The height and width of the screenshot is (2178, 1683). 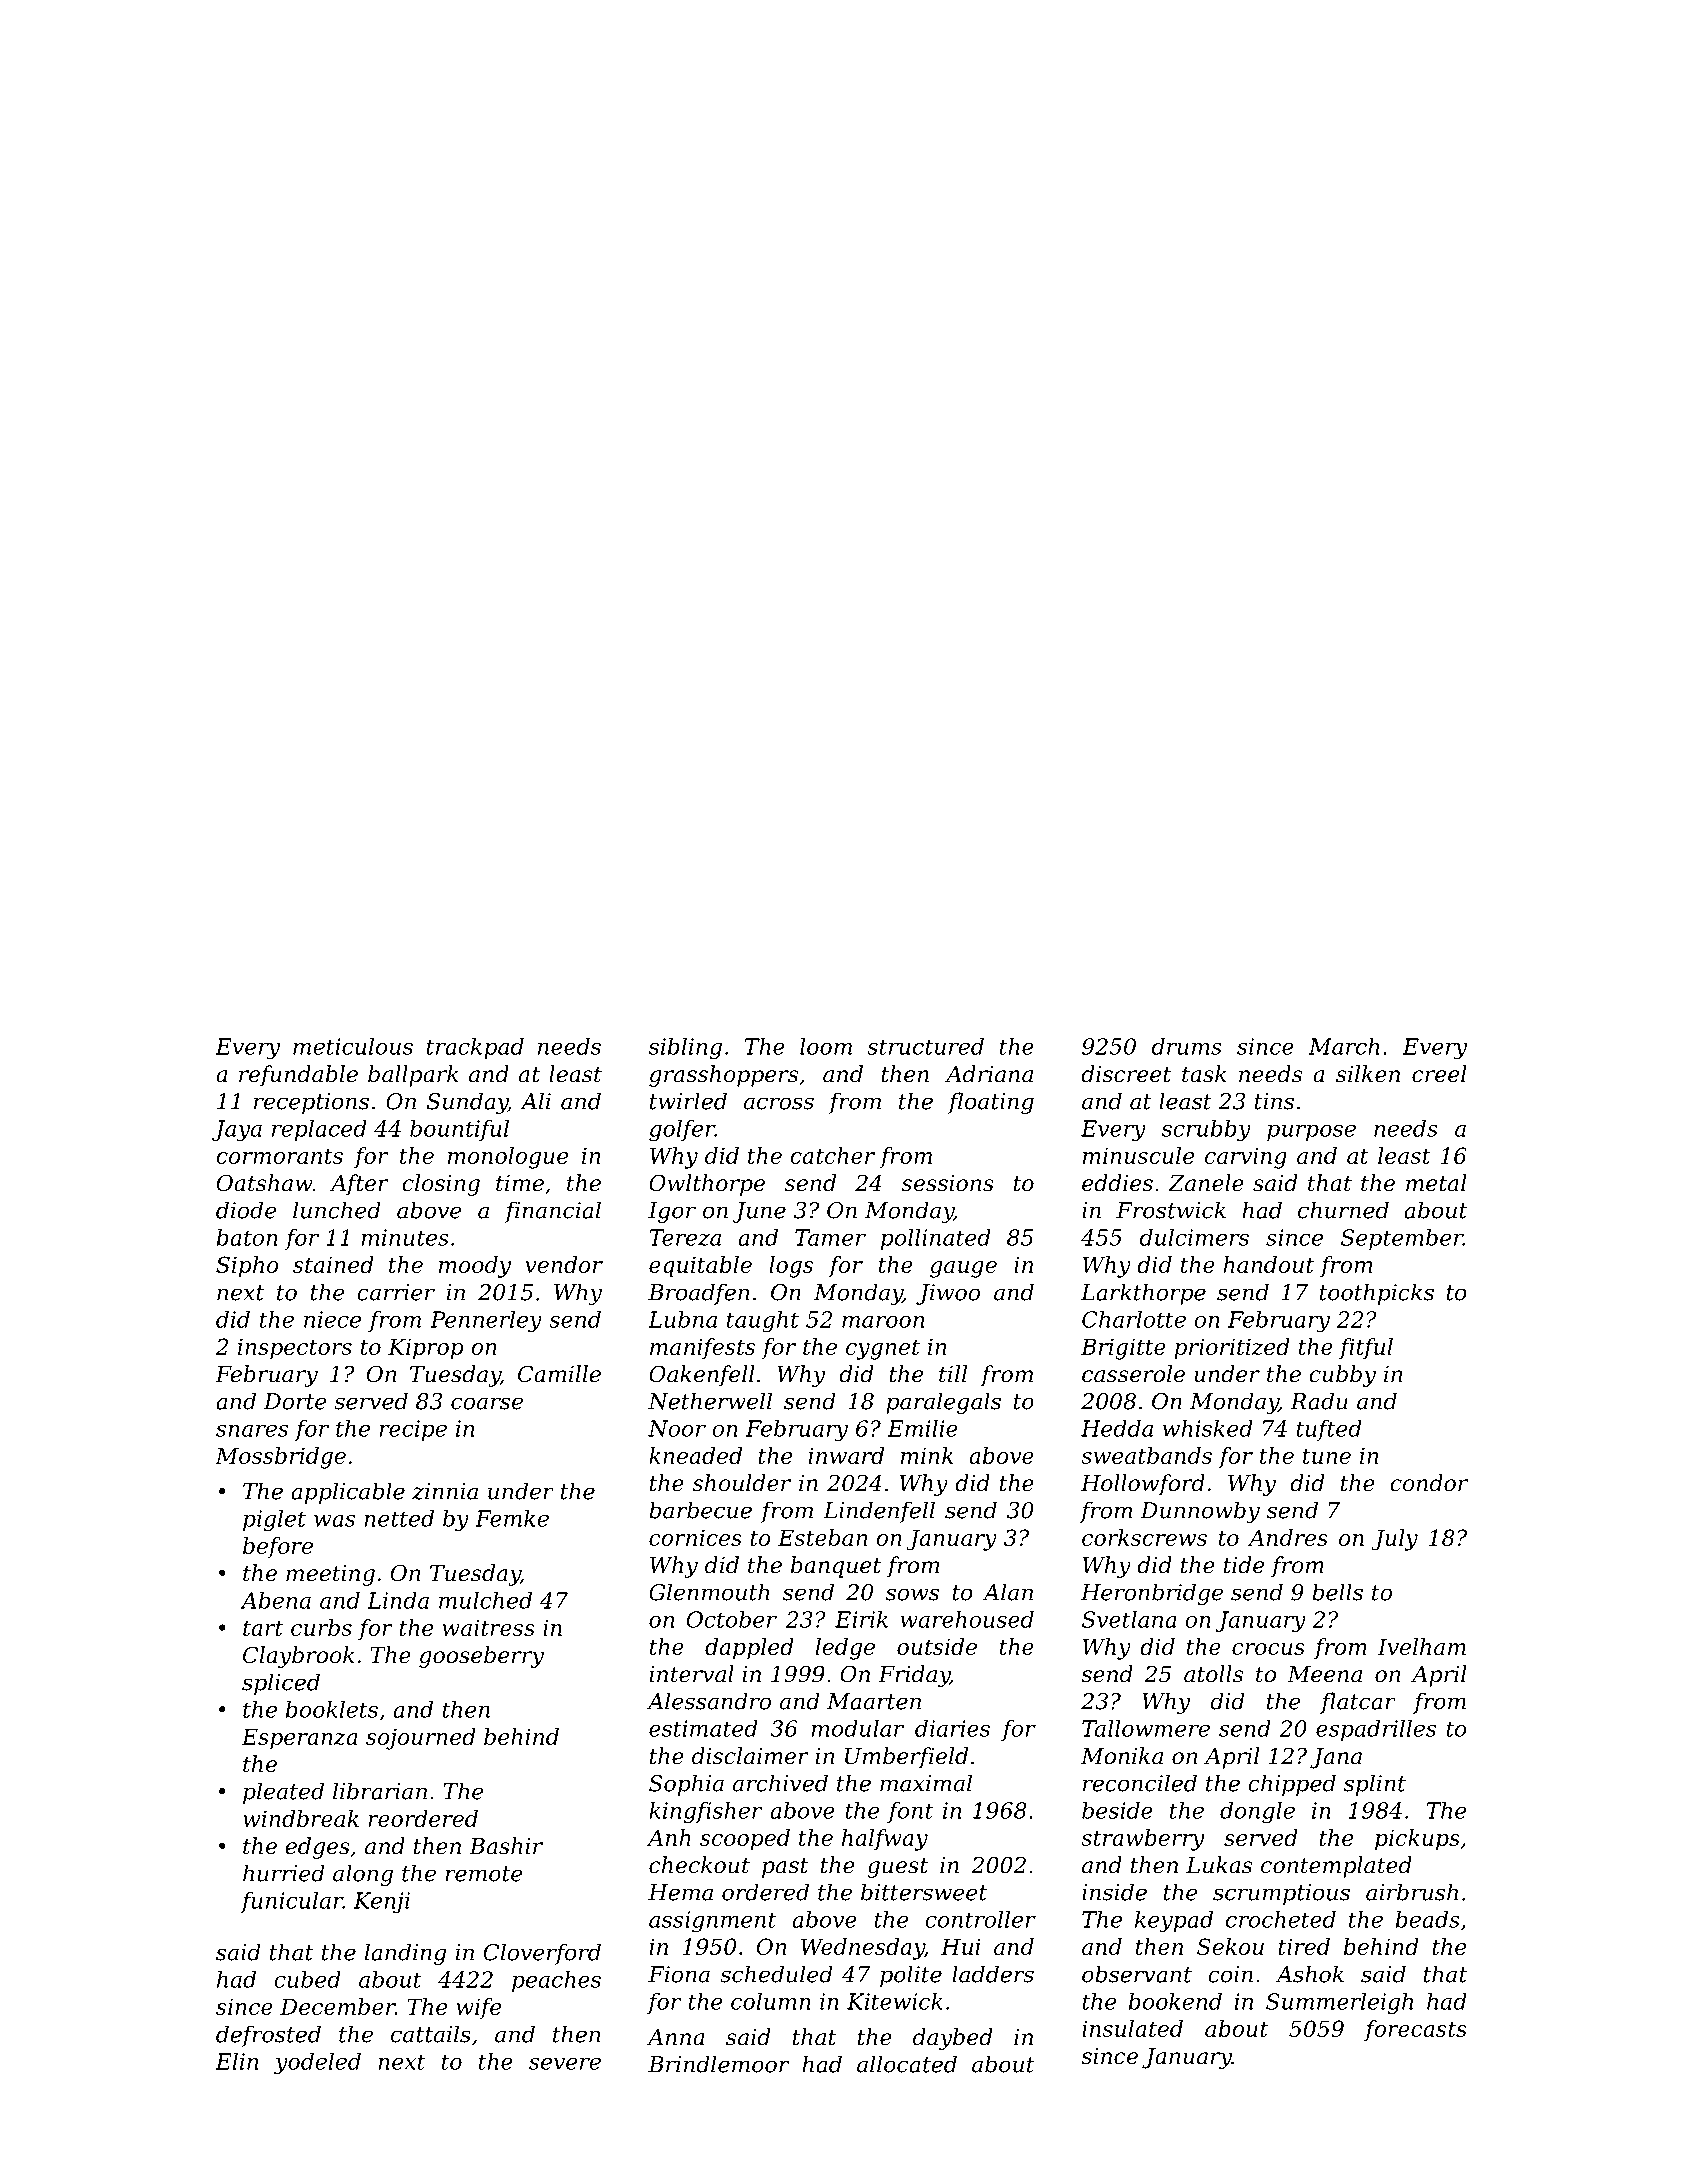 I want to click on guest, so click(x=897, y=1868).
